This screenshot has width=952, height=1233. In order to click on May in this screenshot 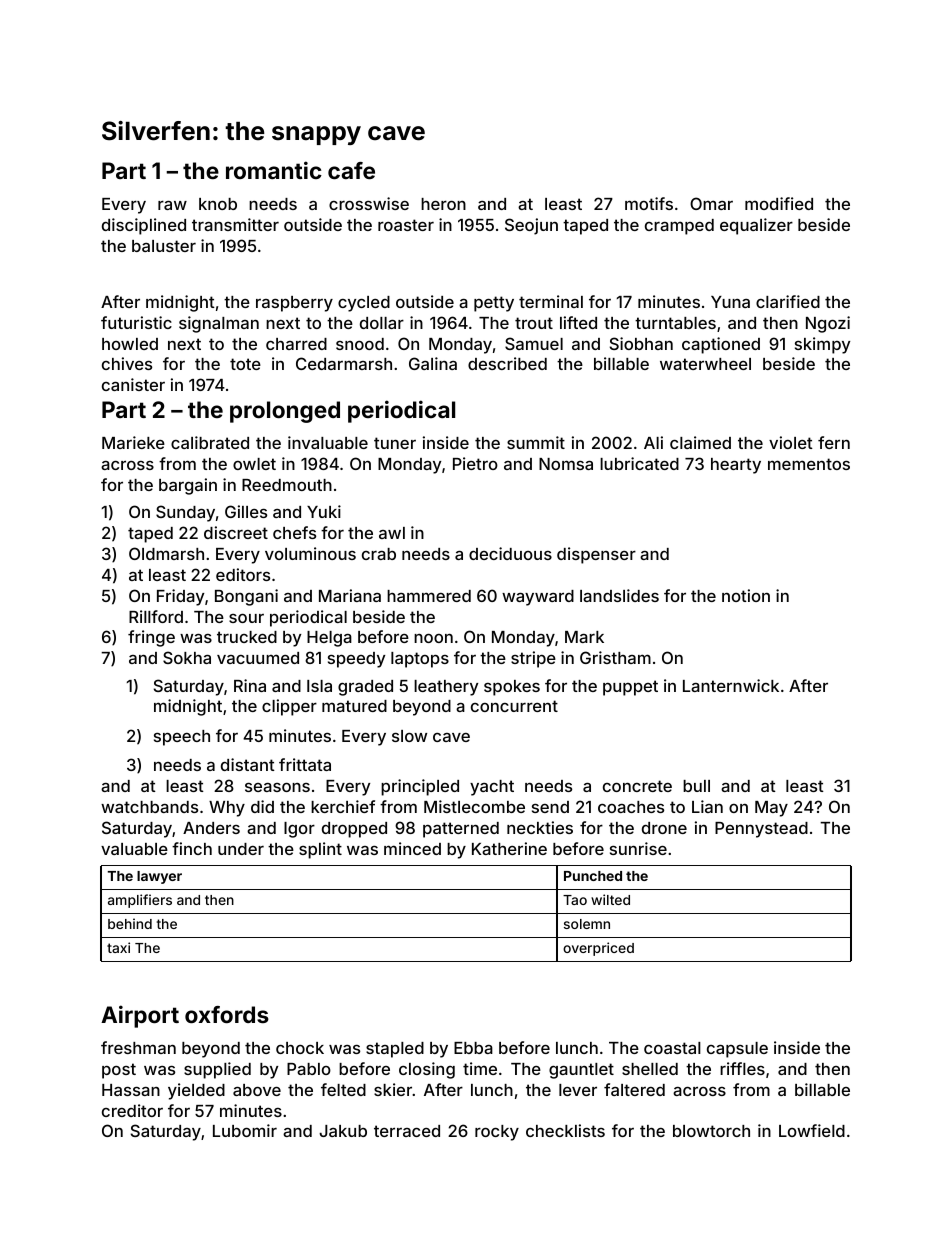, I will do `click(771, 809)`.
